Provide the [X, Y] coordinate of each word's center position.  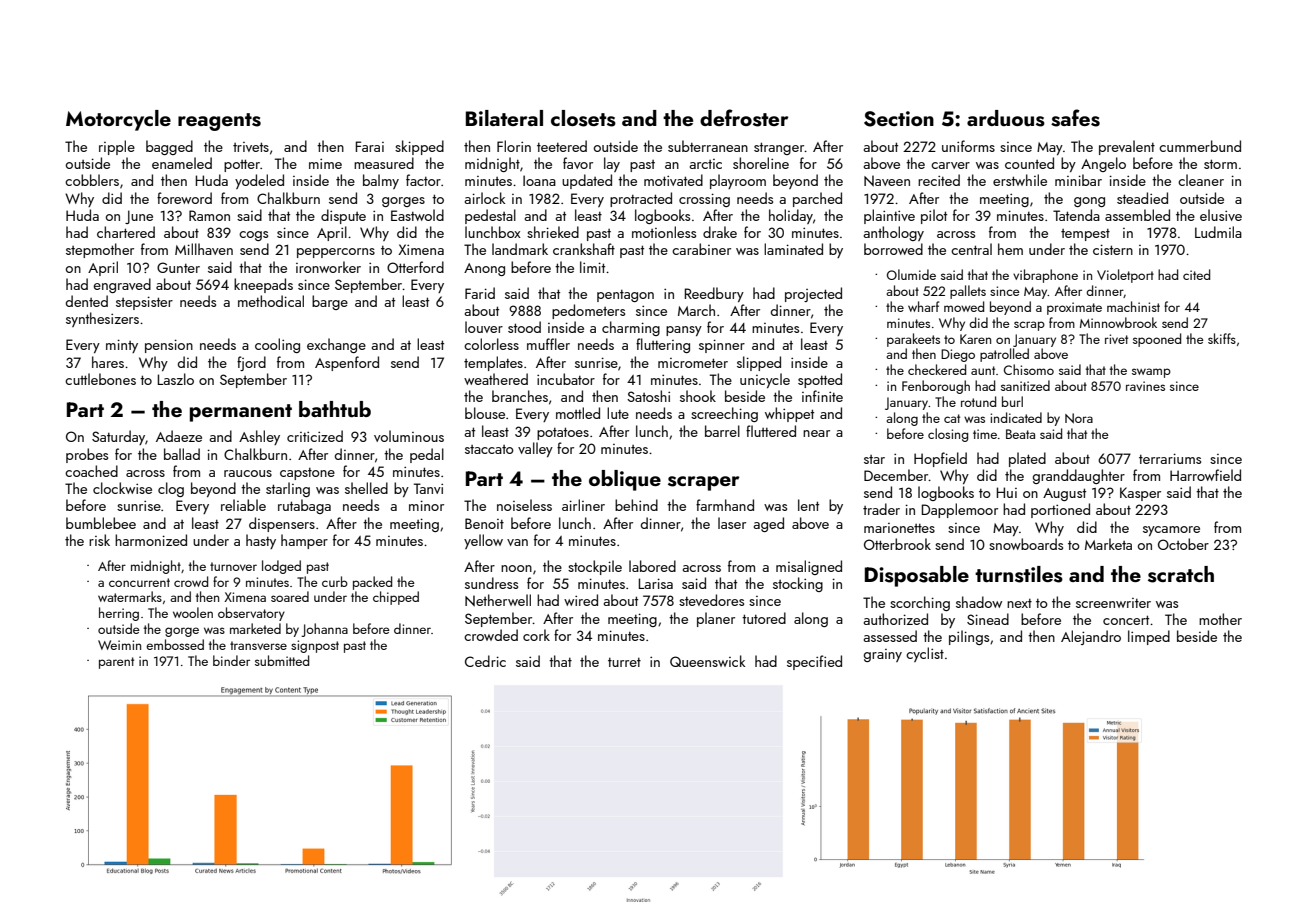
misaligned [809, 567]
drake [720, 232]
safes [1075, 118]
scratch [1181, 574]
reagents [219, 122]
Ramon [209, 215]
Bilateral [504, 118]
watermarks [130, 596]
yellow [483, 541]
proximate [1074, 308]
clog [171, 489]
